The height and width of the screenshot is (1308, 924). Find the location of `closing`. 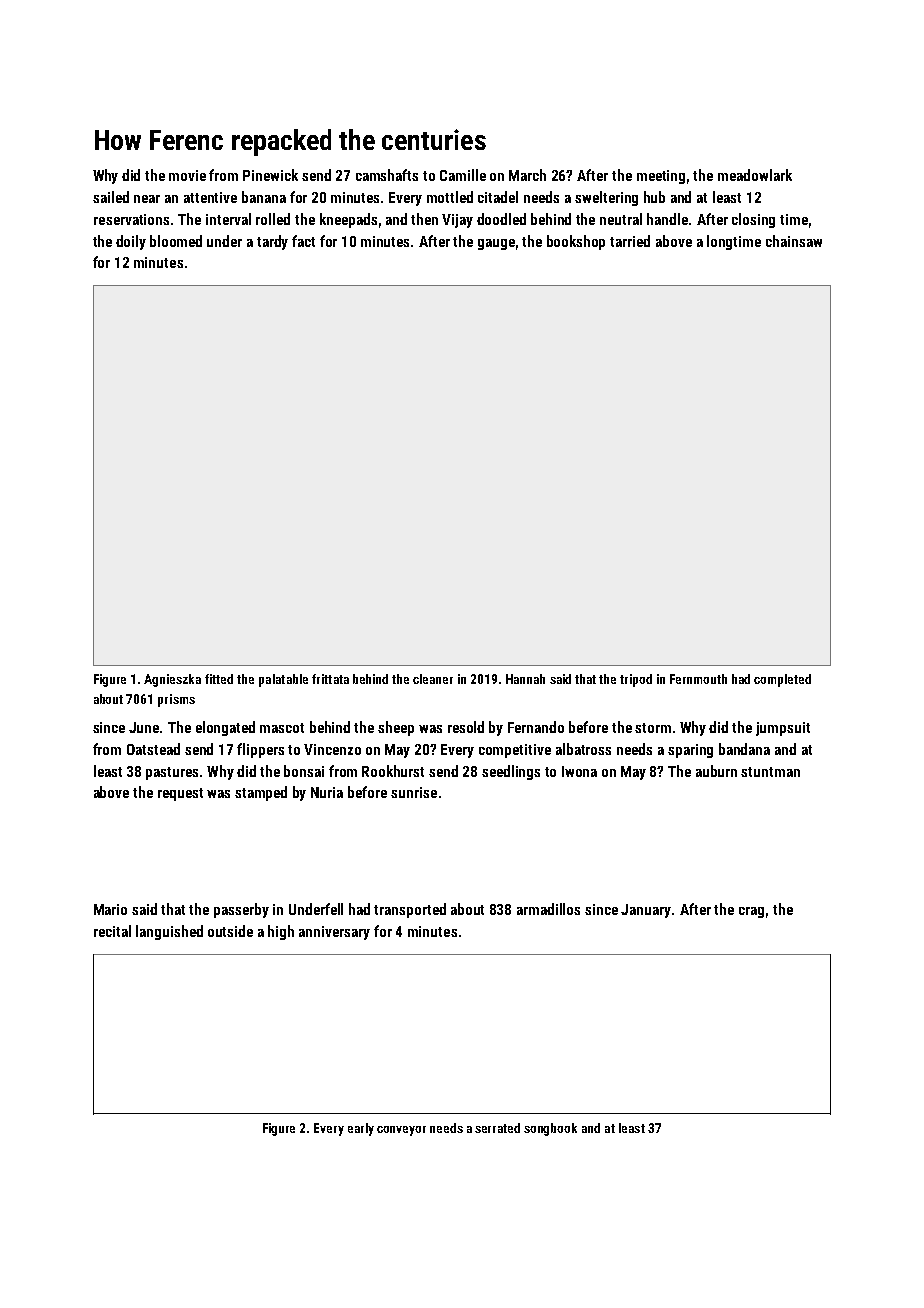

closing is located at coordinates (753, 220).
